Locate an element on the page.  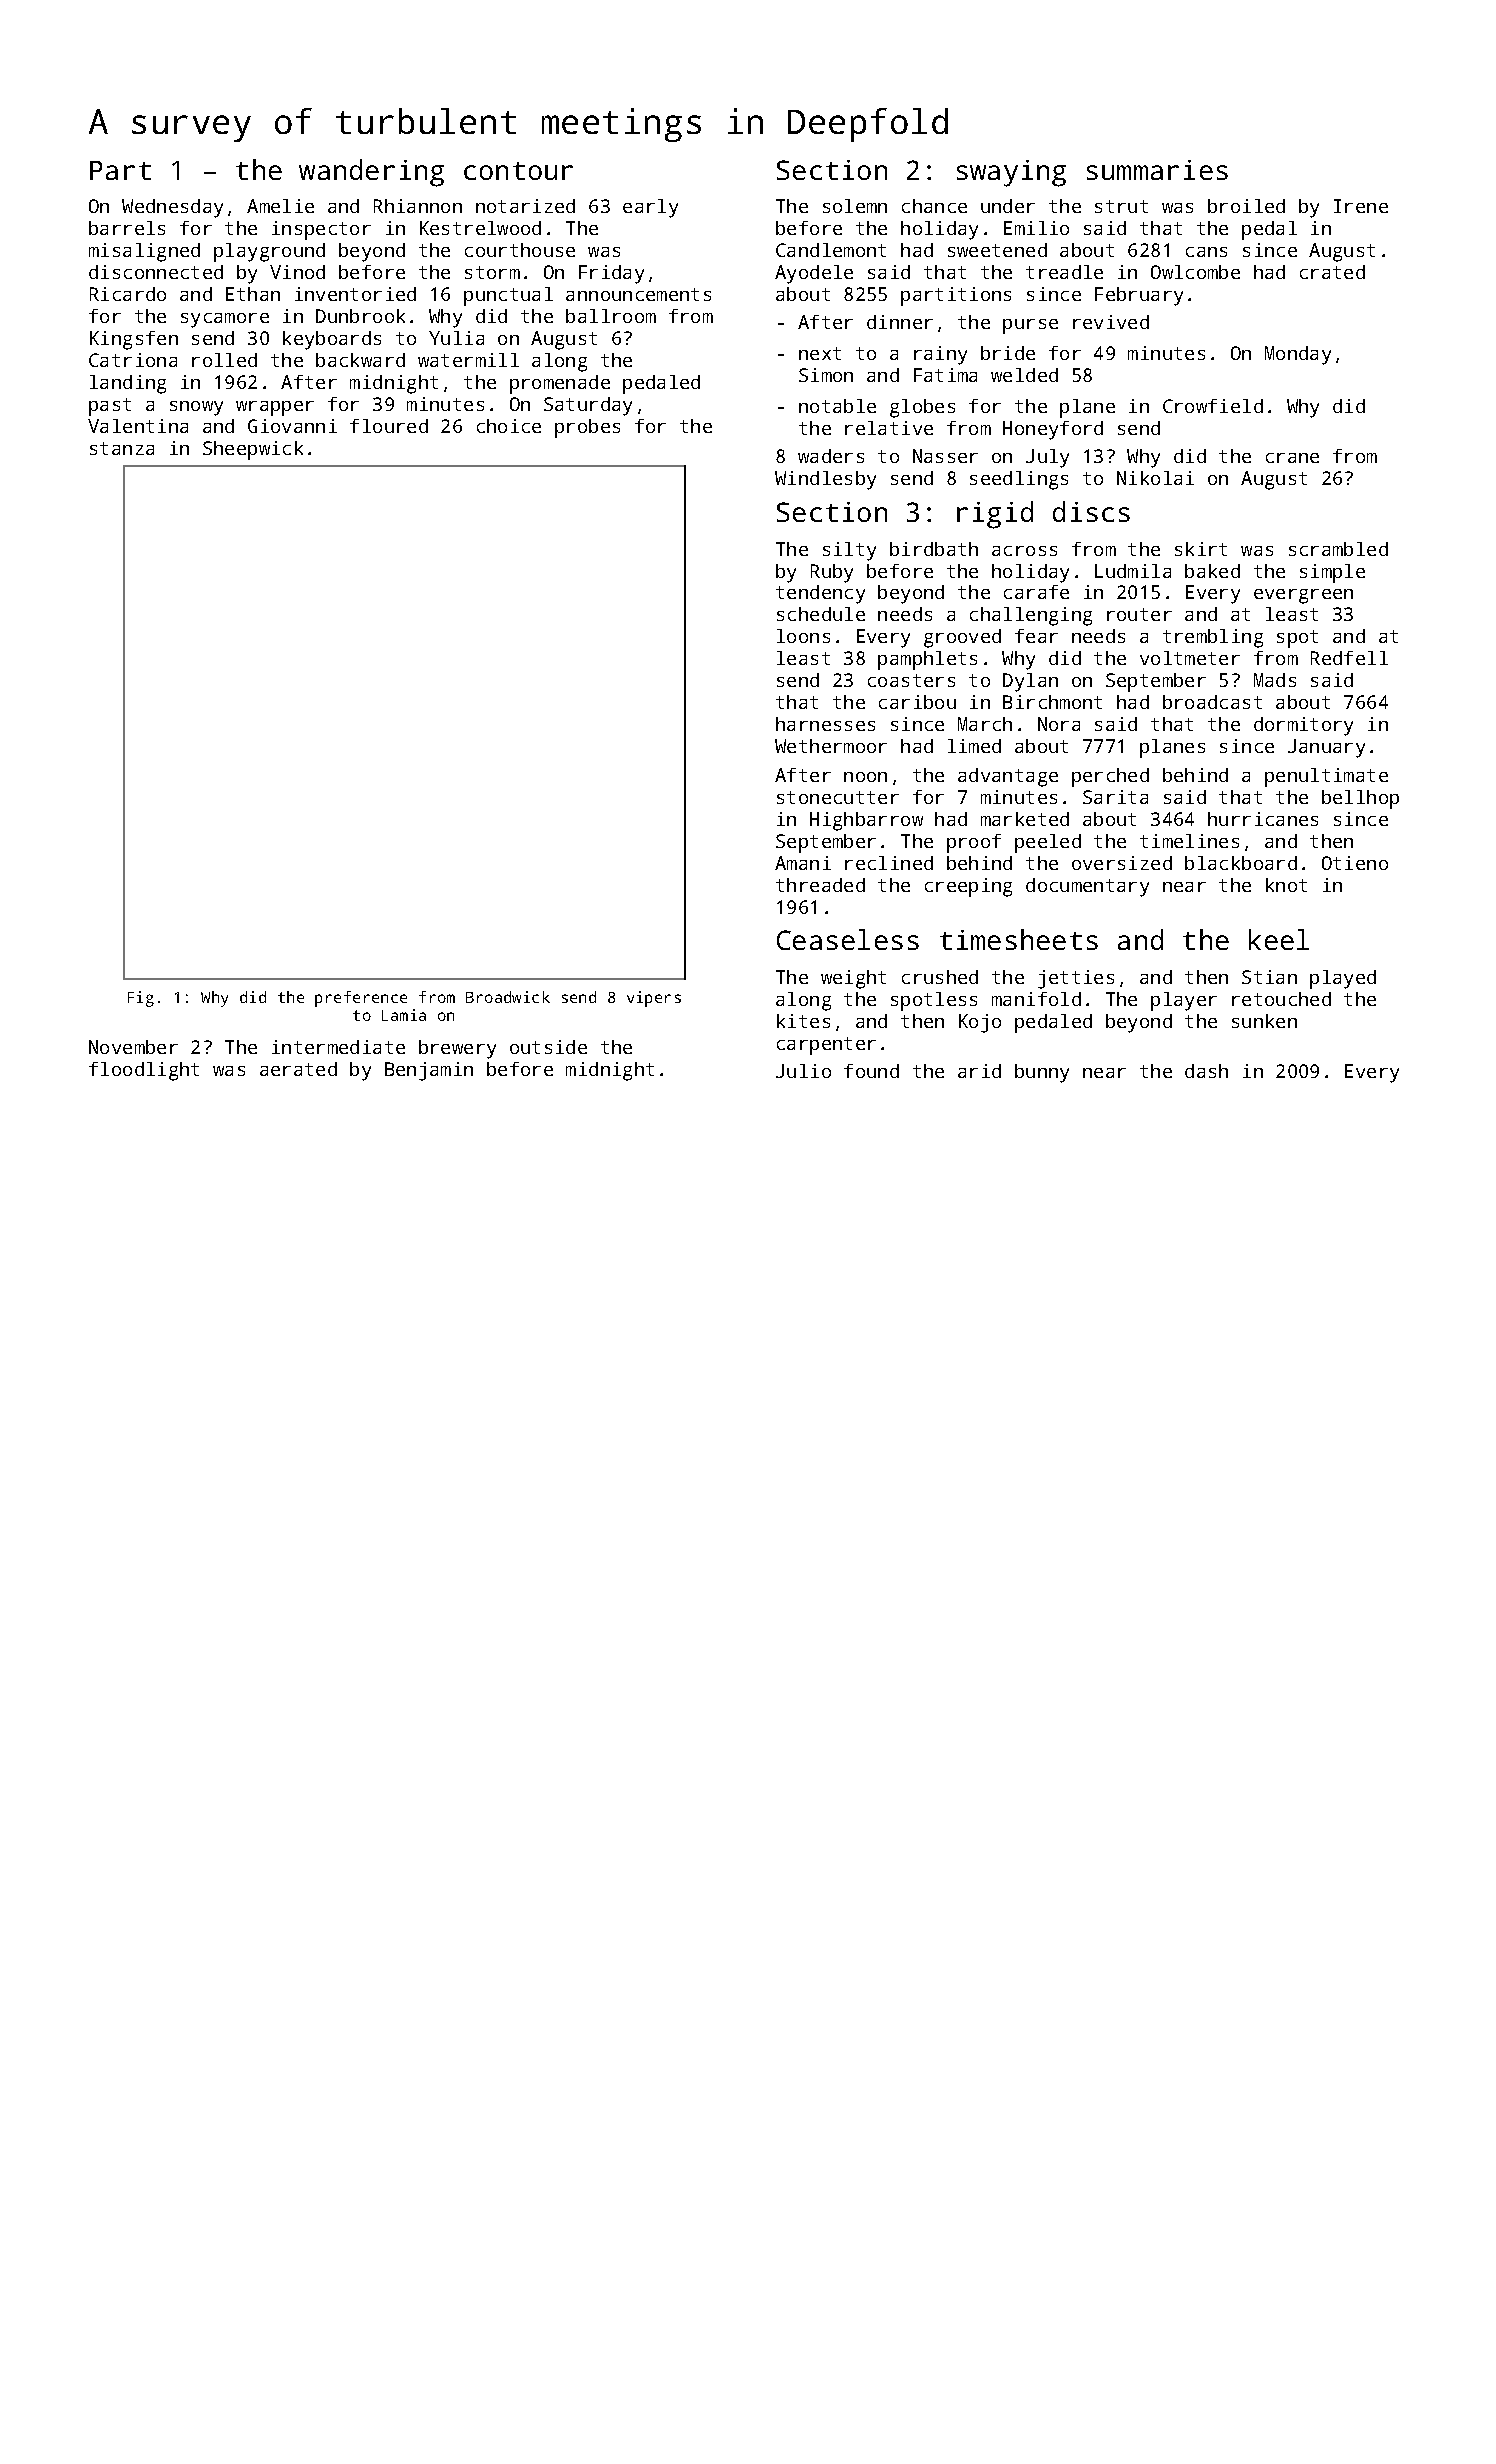
kites is located at coordinates (803, 1021).
